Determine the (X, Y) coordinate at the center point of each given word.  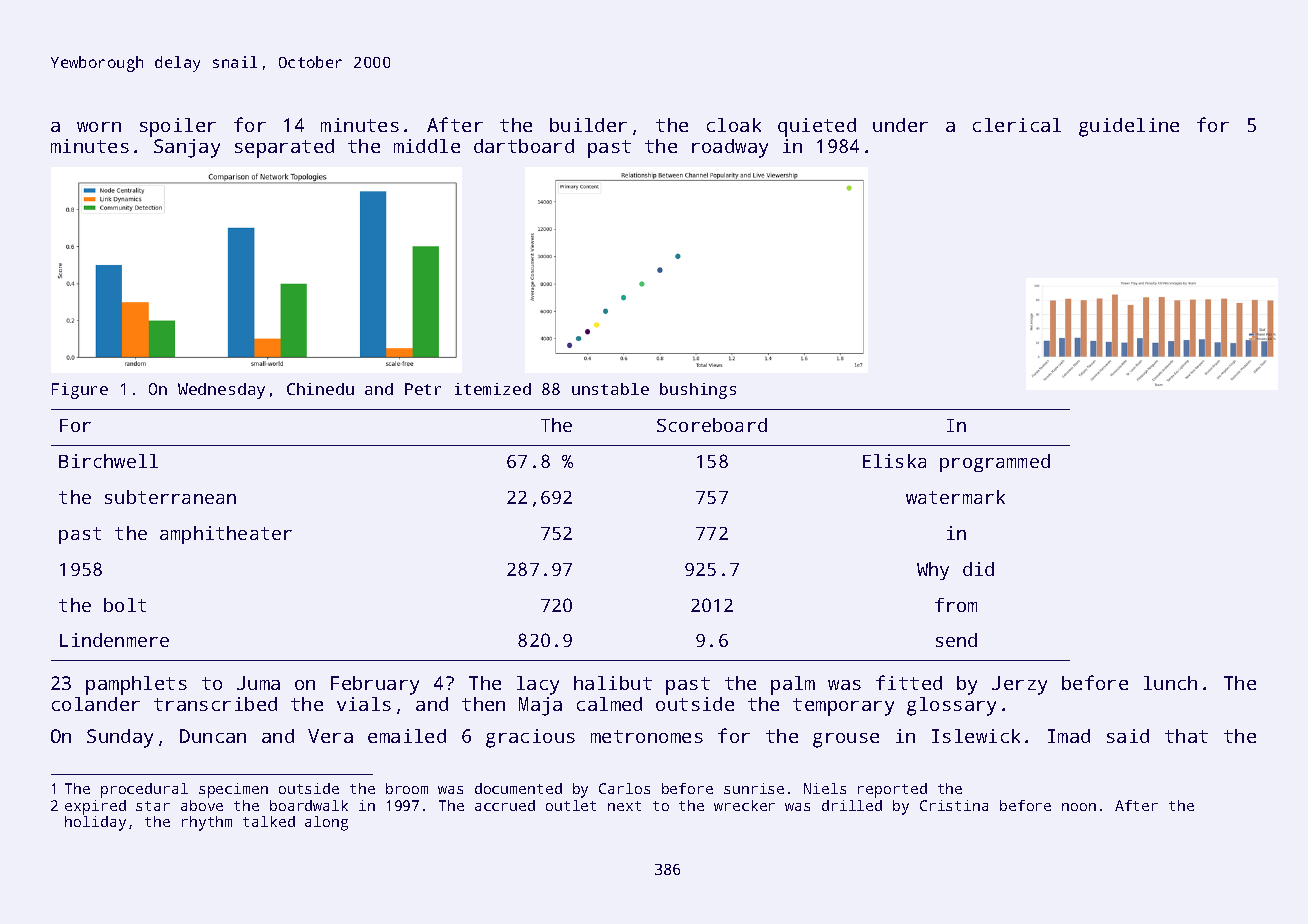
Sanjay (187, 148)
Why (933, 571)
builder (588, 125)
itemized (493, 389)
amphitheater (226, 535)
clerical (1017, 125)
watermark (955, 497)
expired (95, 807)
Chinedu (320, 389)
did (978, 569)
